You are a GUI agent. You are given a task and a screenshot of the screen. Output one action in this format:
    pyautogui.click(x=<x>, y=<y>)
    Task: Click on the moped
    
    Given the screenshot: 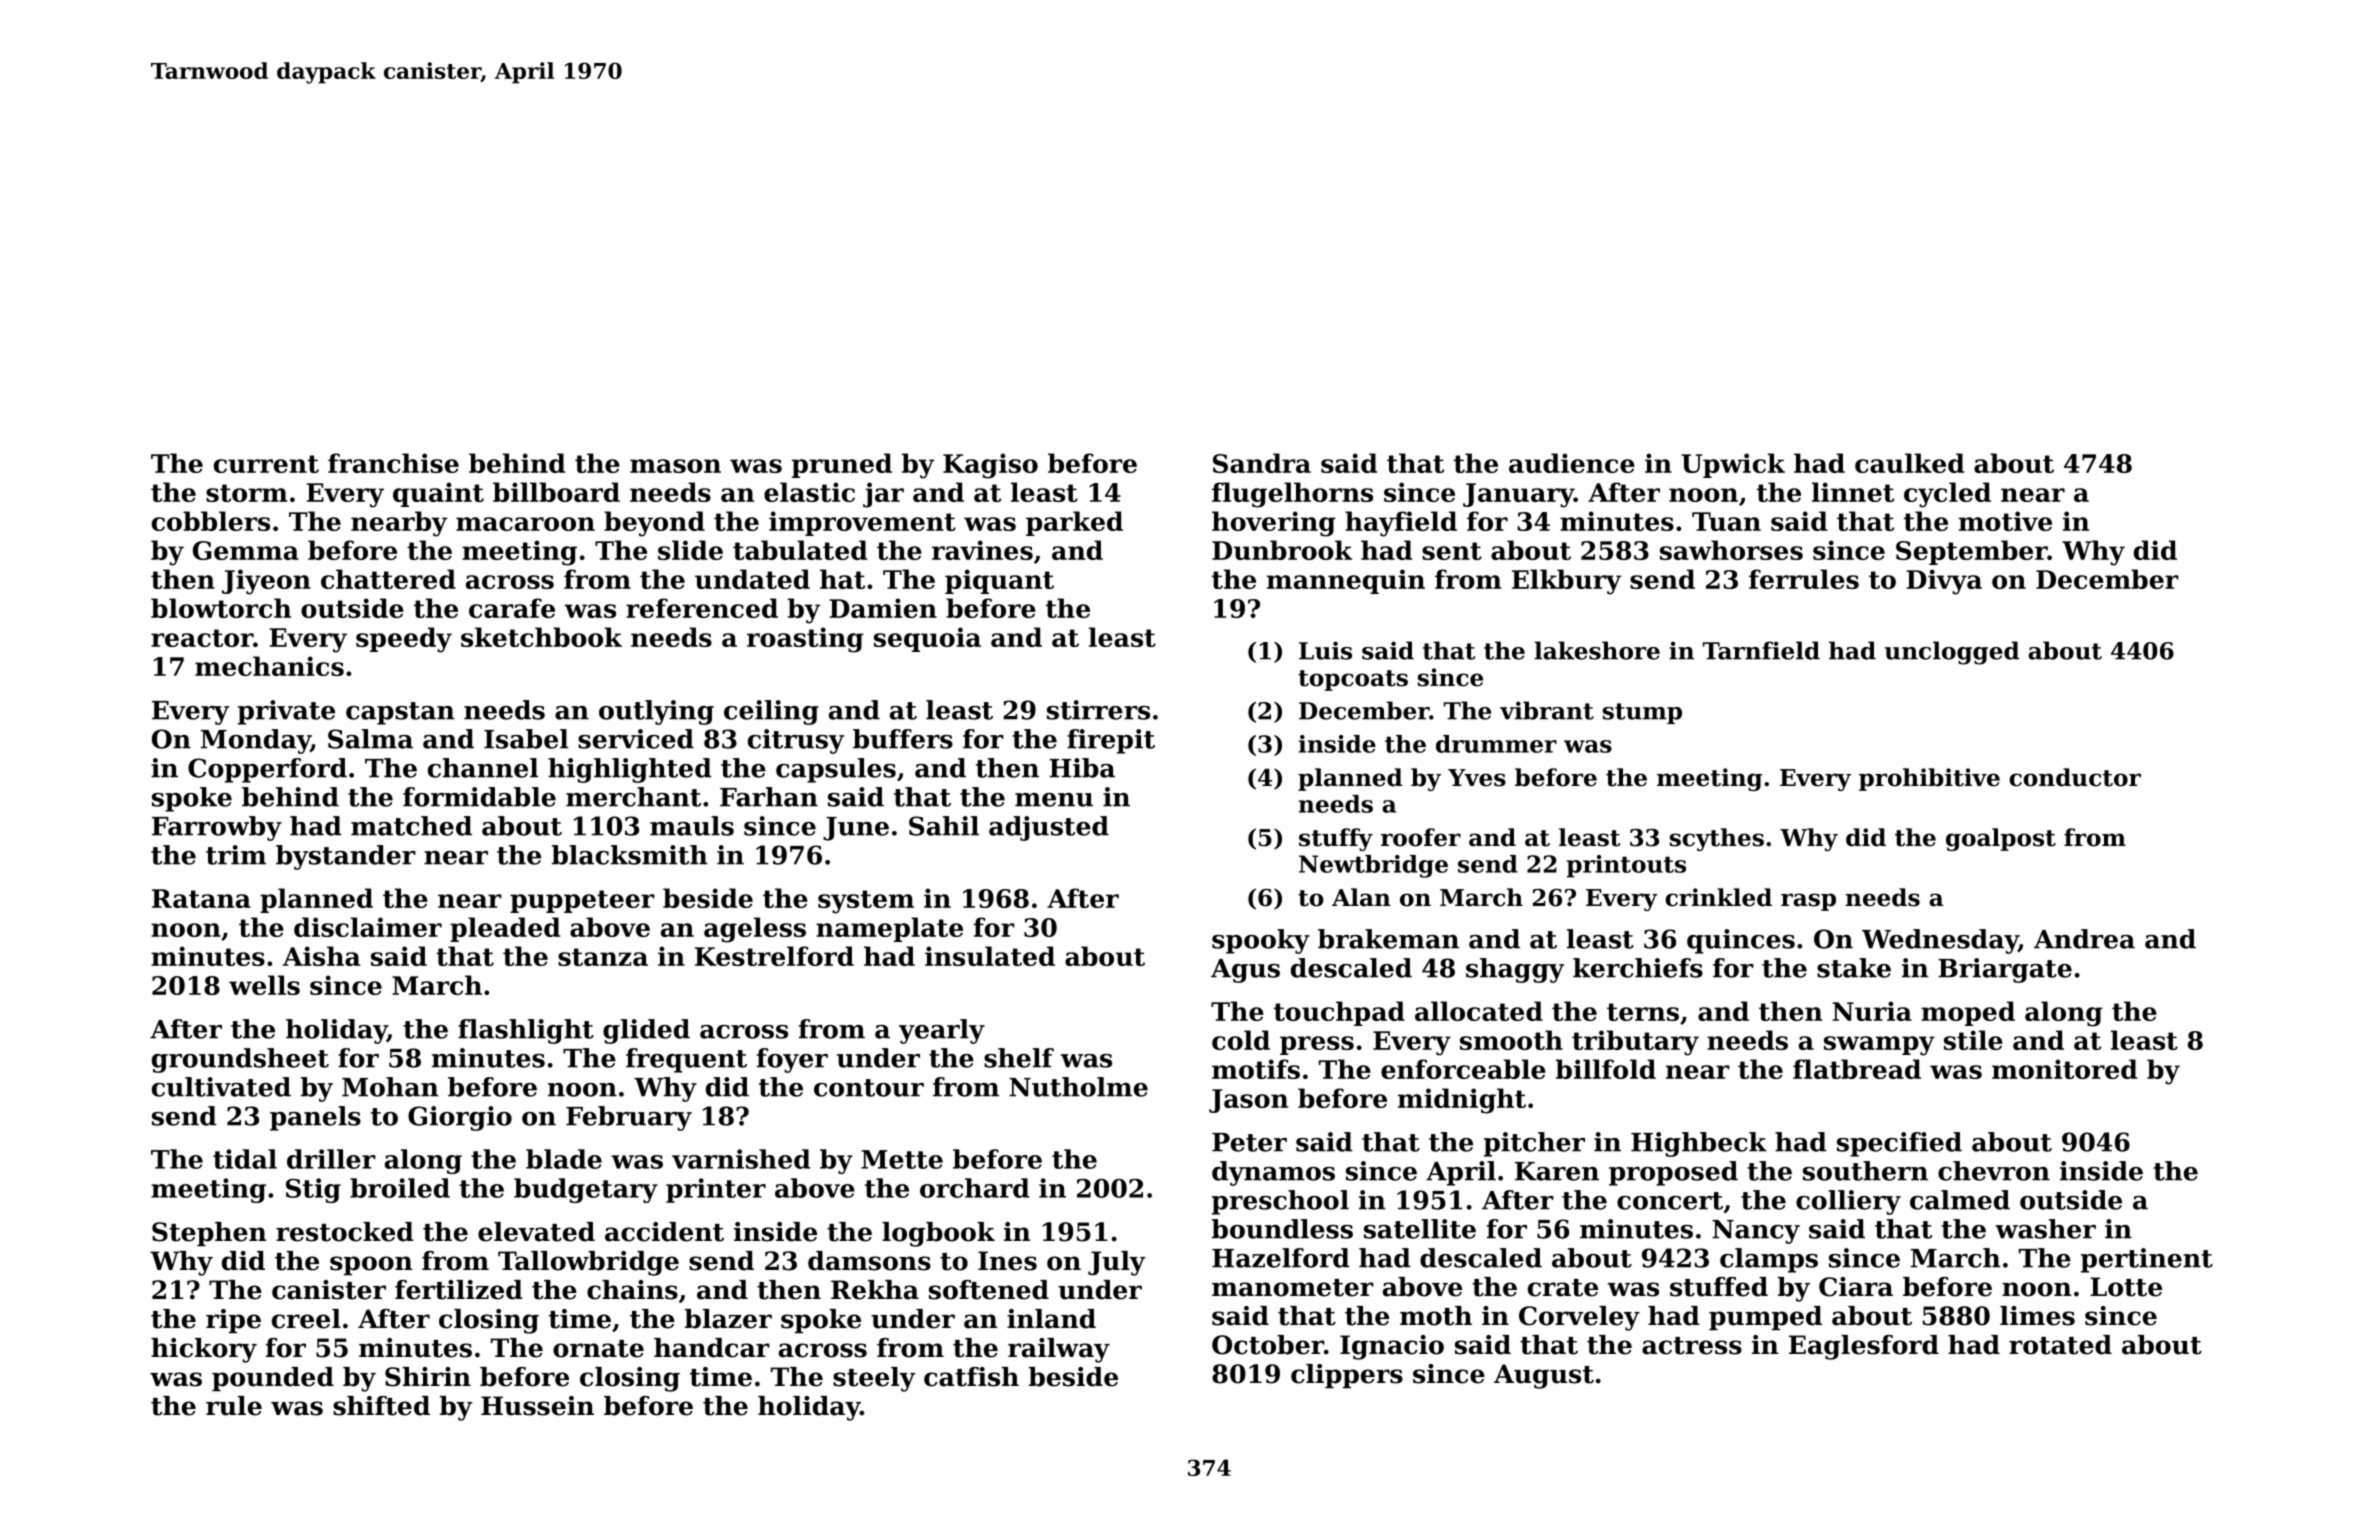 What is the action you would take?
    pyautogui.click(x=1968, y=1013)
